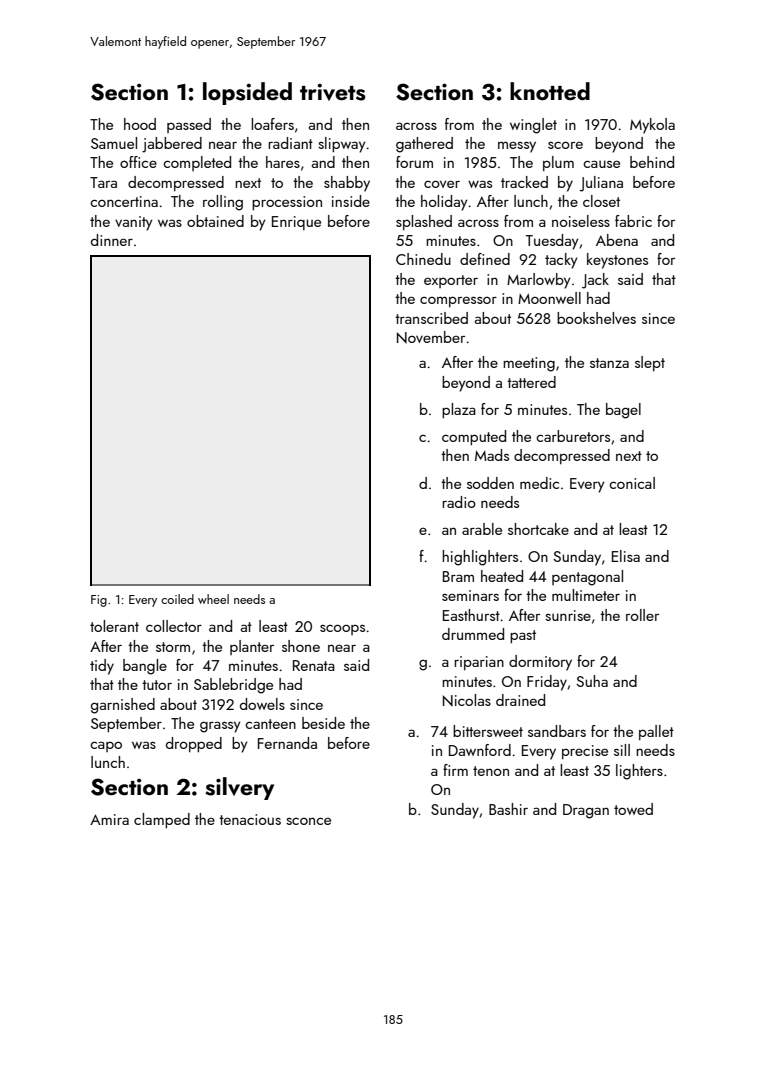  What do you see at coordinates (342, 145) in the screenshot?
I see `slipway` at bounding box center [342, 145].
